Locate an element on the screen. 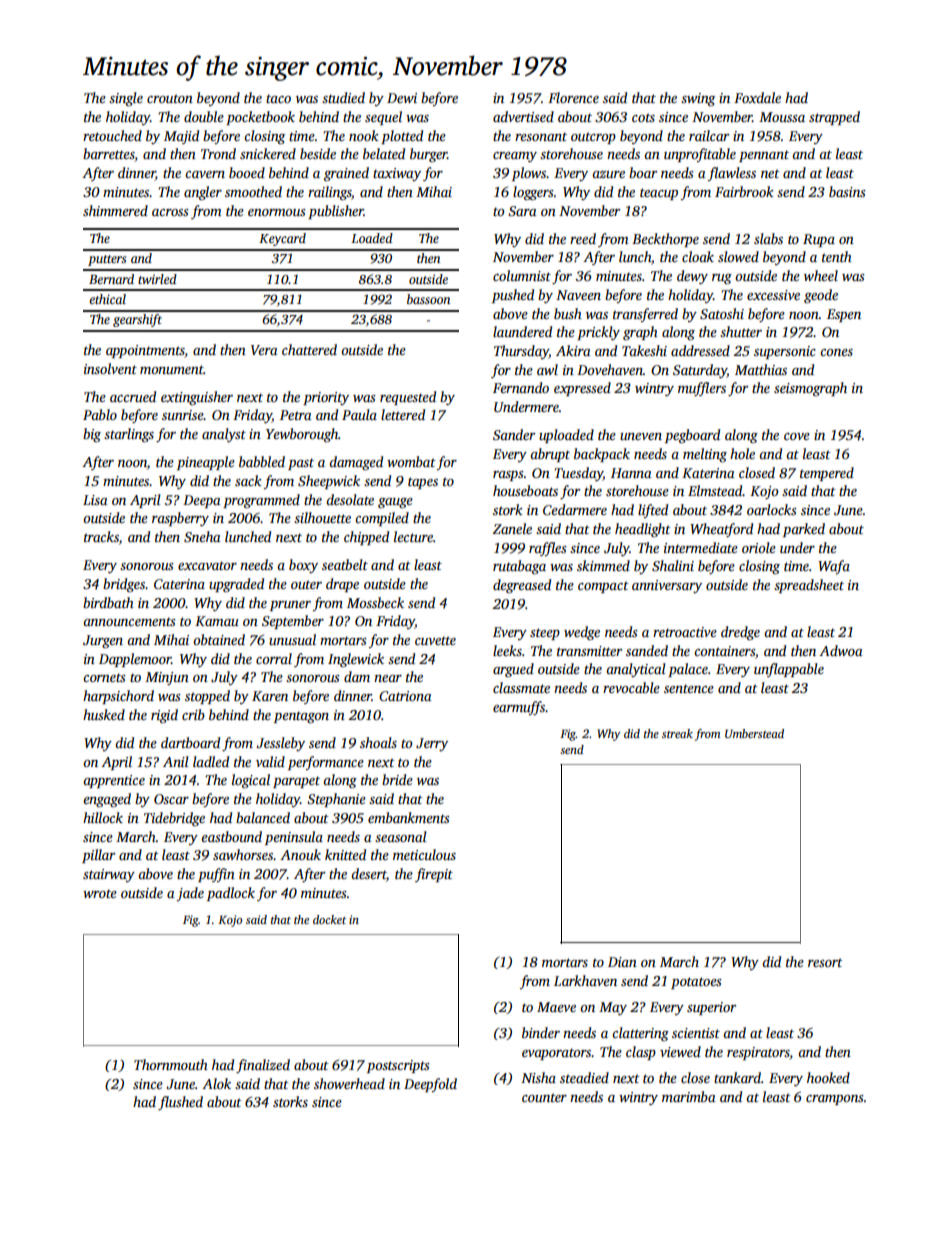 The image size is (952, 1233). smoothed is located at coordinates (253, 191).
